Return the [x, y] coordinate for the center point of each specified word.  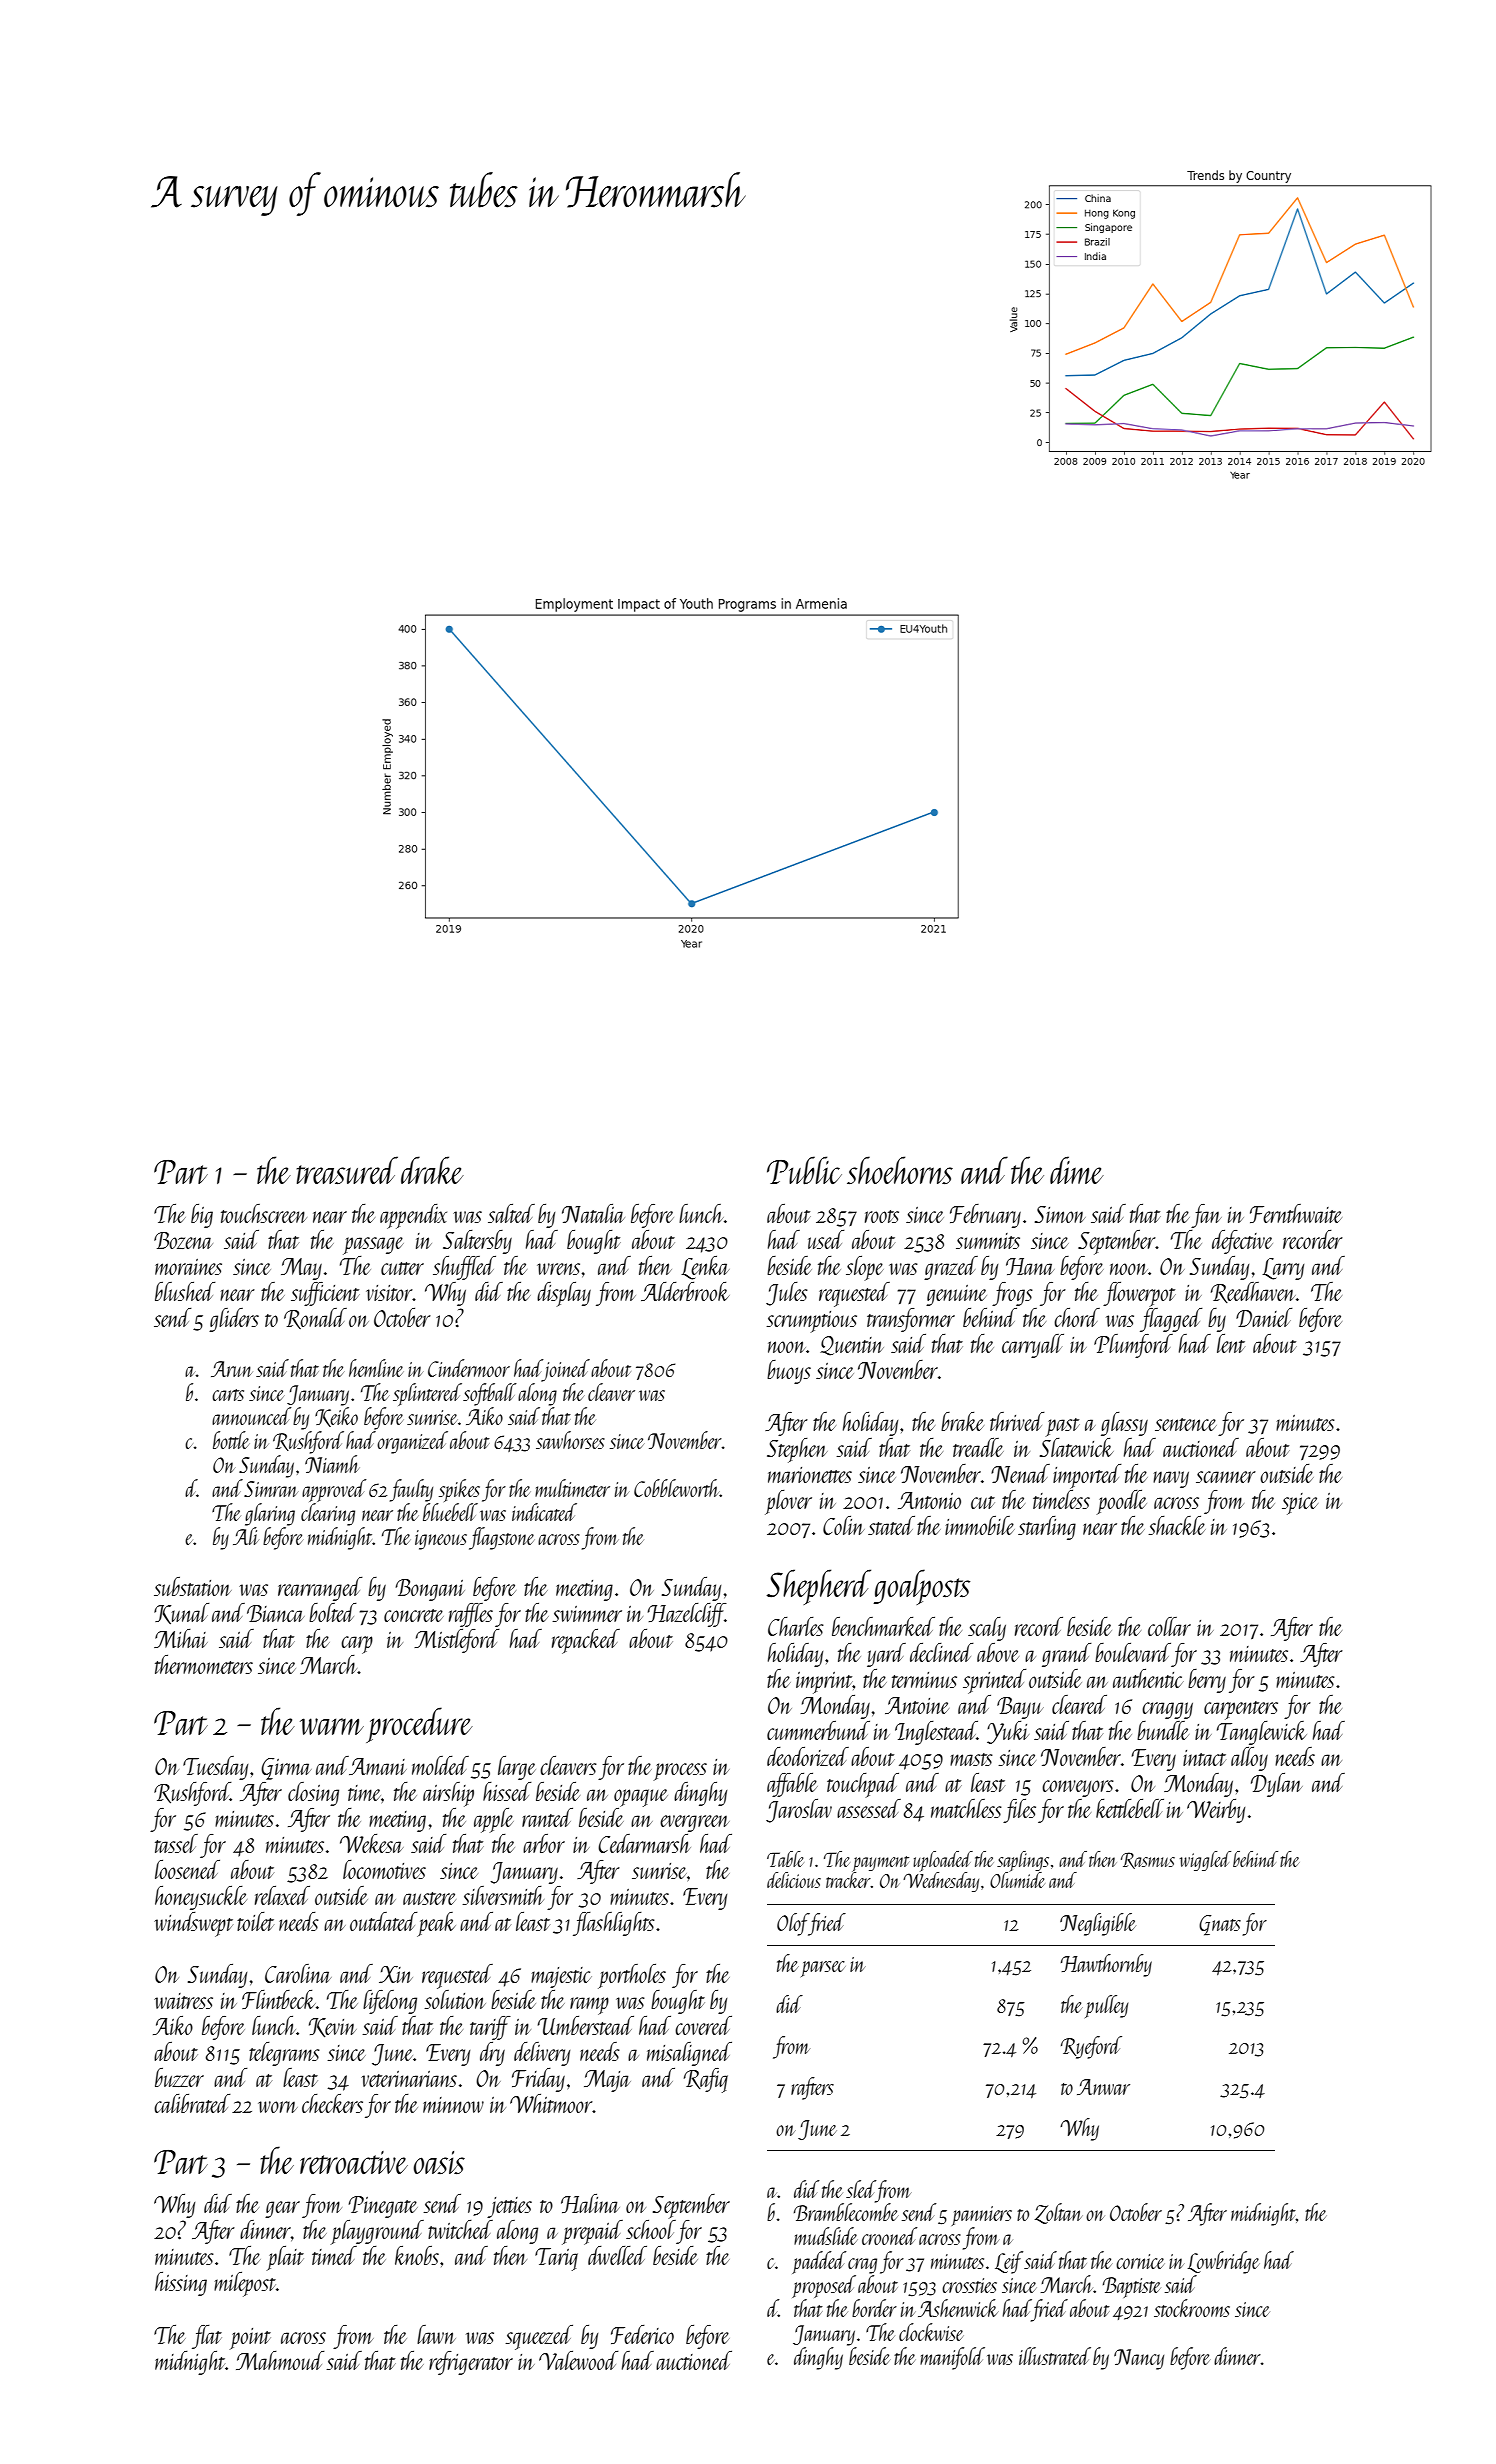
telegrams [284, 2054]
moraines [188, 1267]
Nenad [1020, 1473]
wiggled [1205, 1861]
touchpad [863, 1785]
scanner [1226, 1477]
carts [228, 1395]
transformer [911, 1320]
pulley [1106, 2006]
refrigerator [471, 2363]
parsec [823, 1969]
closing [313, 1794]
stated [891, 1525]
